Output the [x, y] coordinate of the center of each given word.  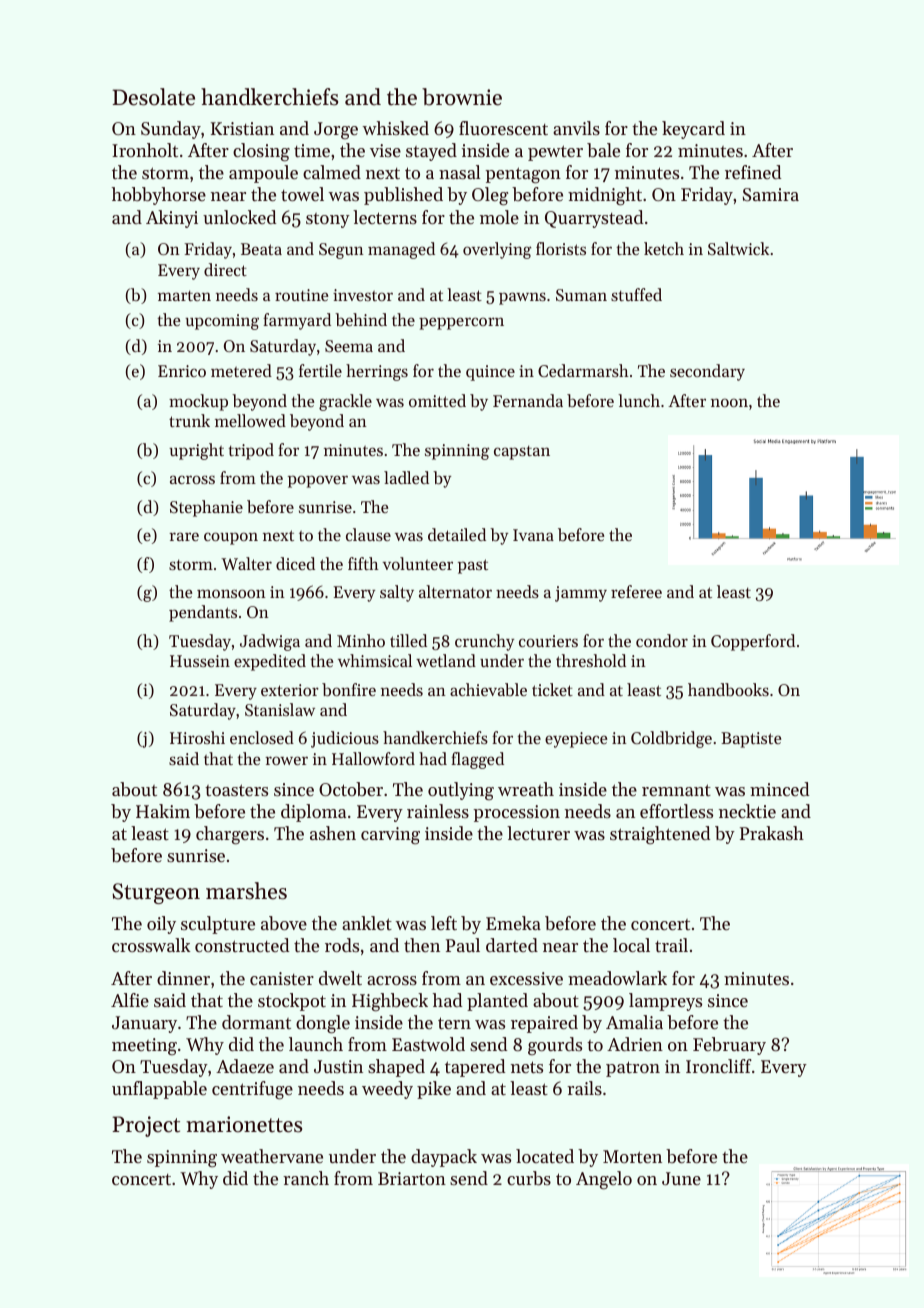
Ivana [533, 535]
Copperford [753, 642]
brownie [462, 97]
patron [633, 1069]
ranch [306, 1178]
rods [342, 945]
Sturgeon [156, 893]
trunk [189, 420]
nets [527, 1067]
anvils [576, 128]
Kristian [242, 128]
